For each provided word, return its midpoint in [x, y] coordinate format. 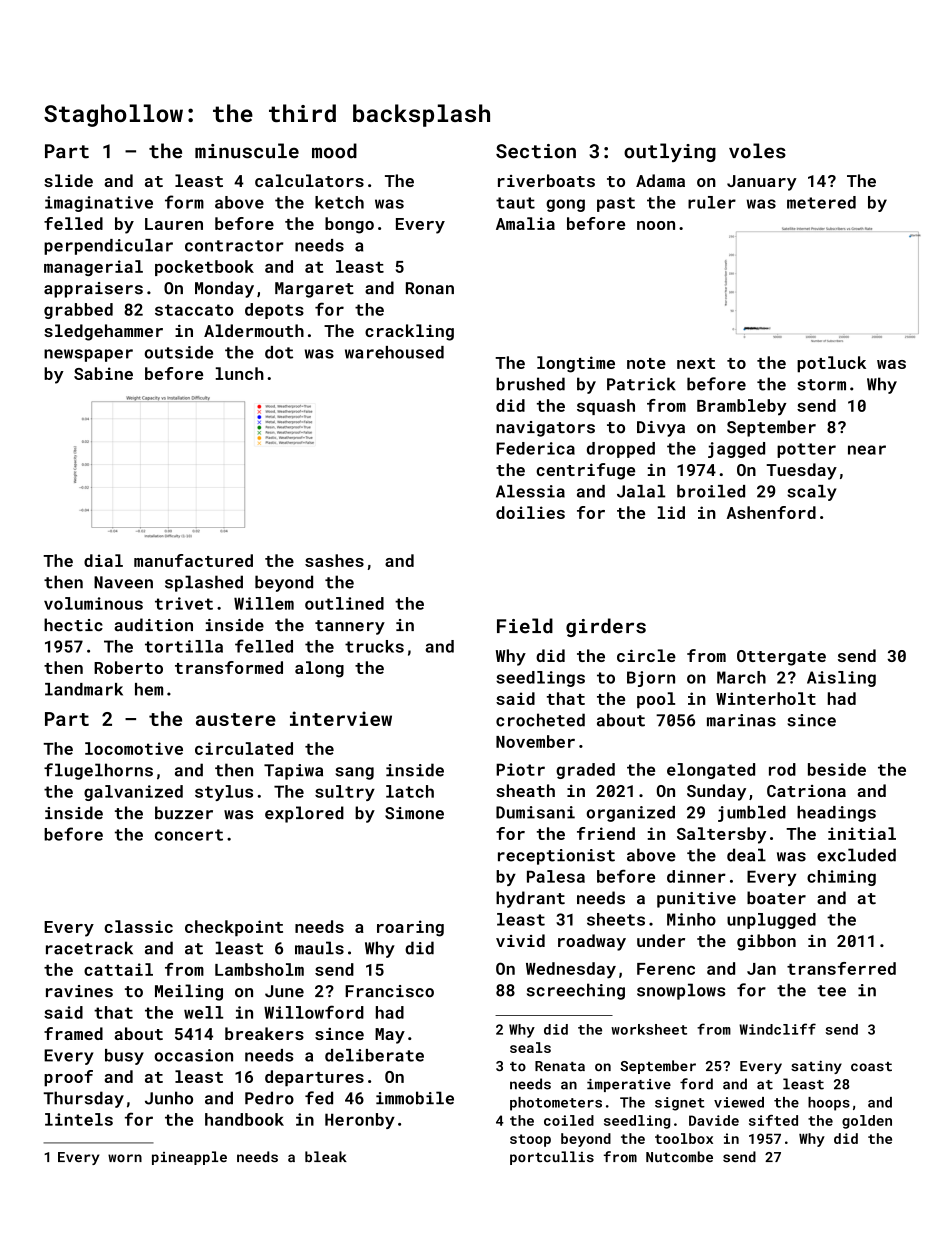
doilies [530, 512]
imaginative [99, 204]
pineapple [189, 1158]
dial [103, 560]
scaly [812, 493]
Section [536, 151]
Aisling [841, 679]
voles [757, 151]
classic [138, 926]
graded [585, 771]
